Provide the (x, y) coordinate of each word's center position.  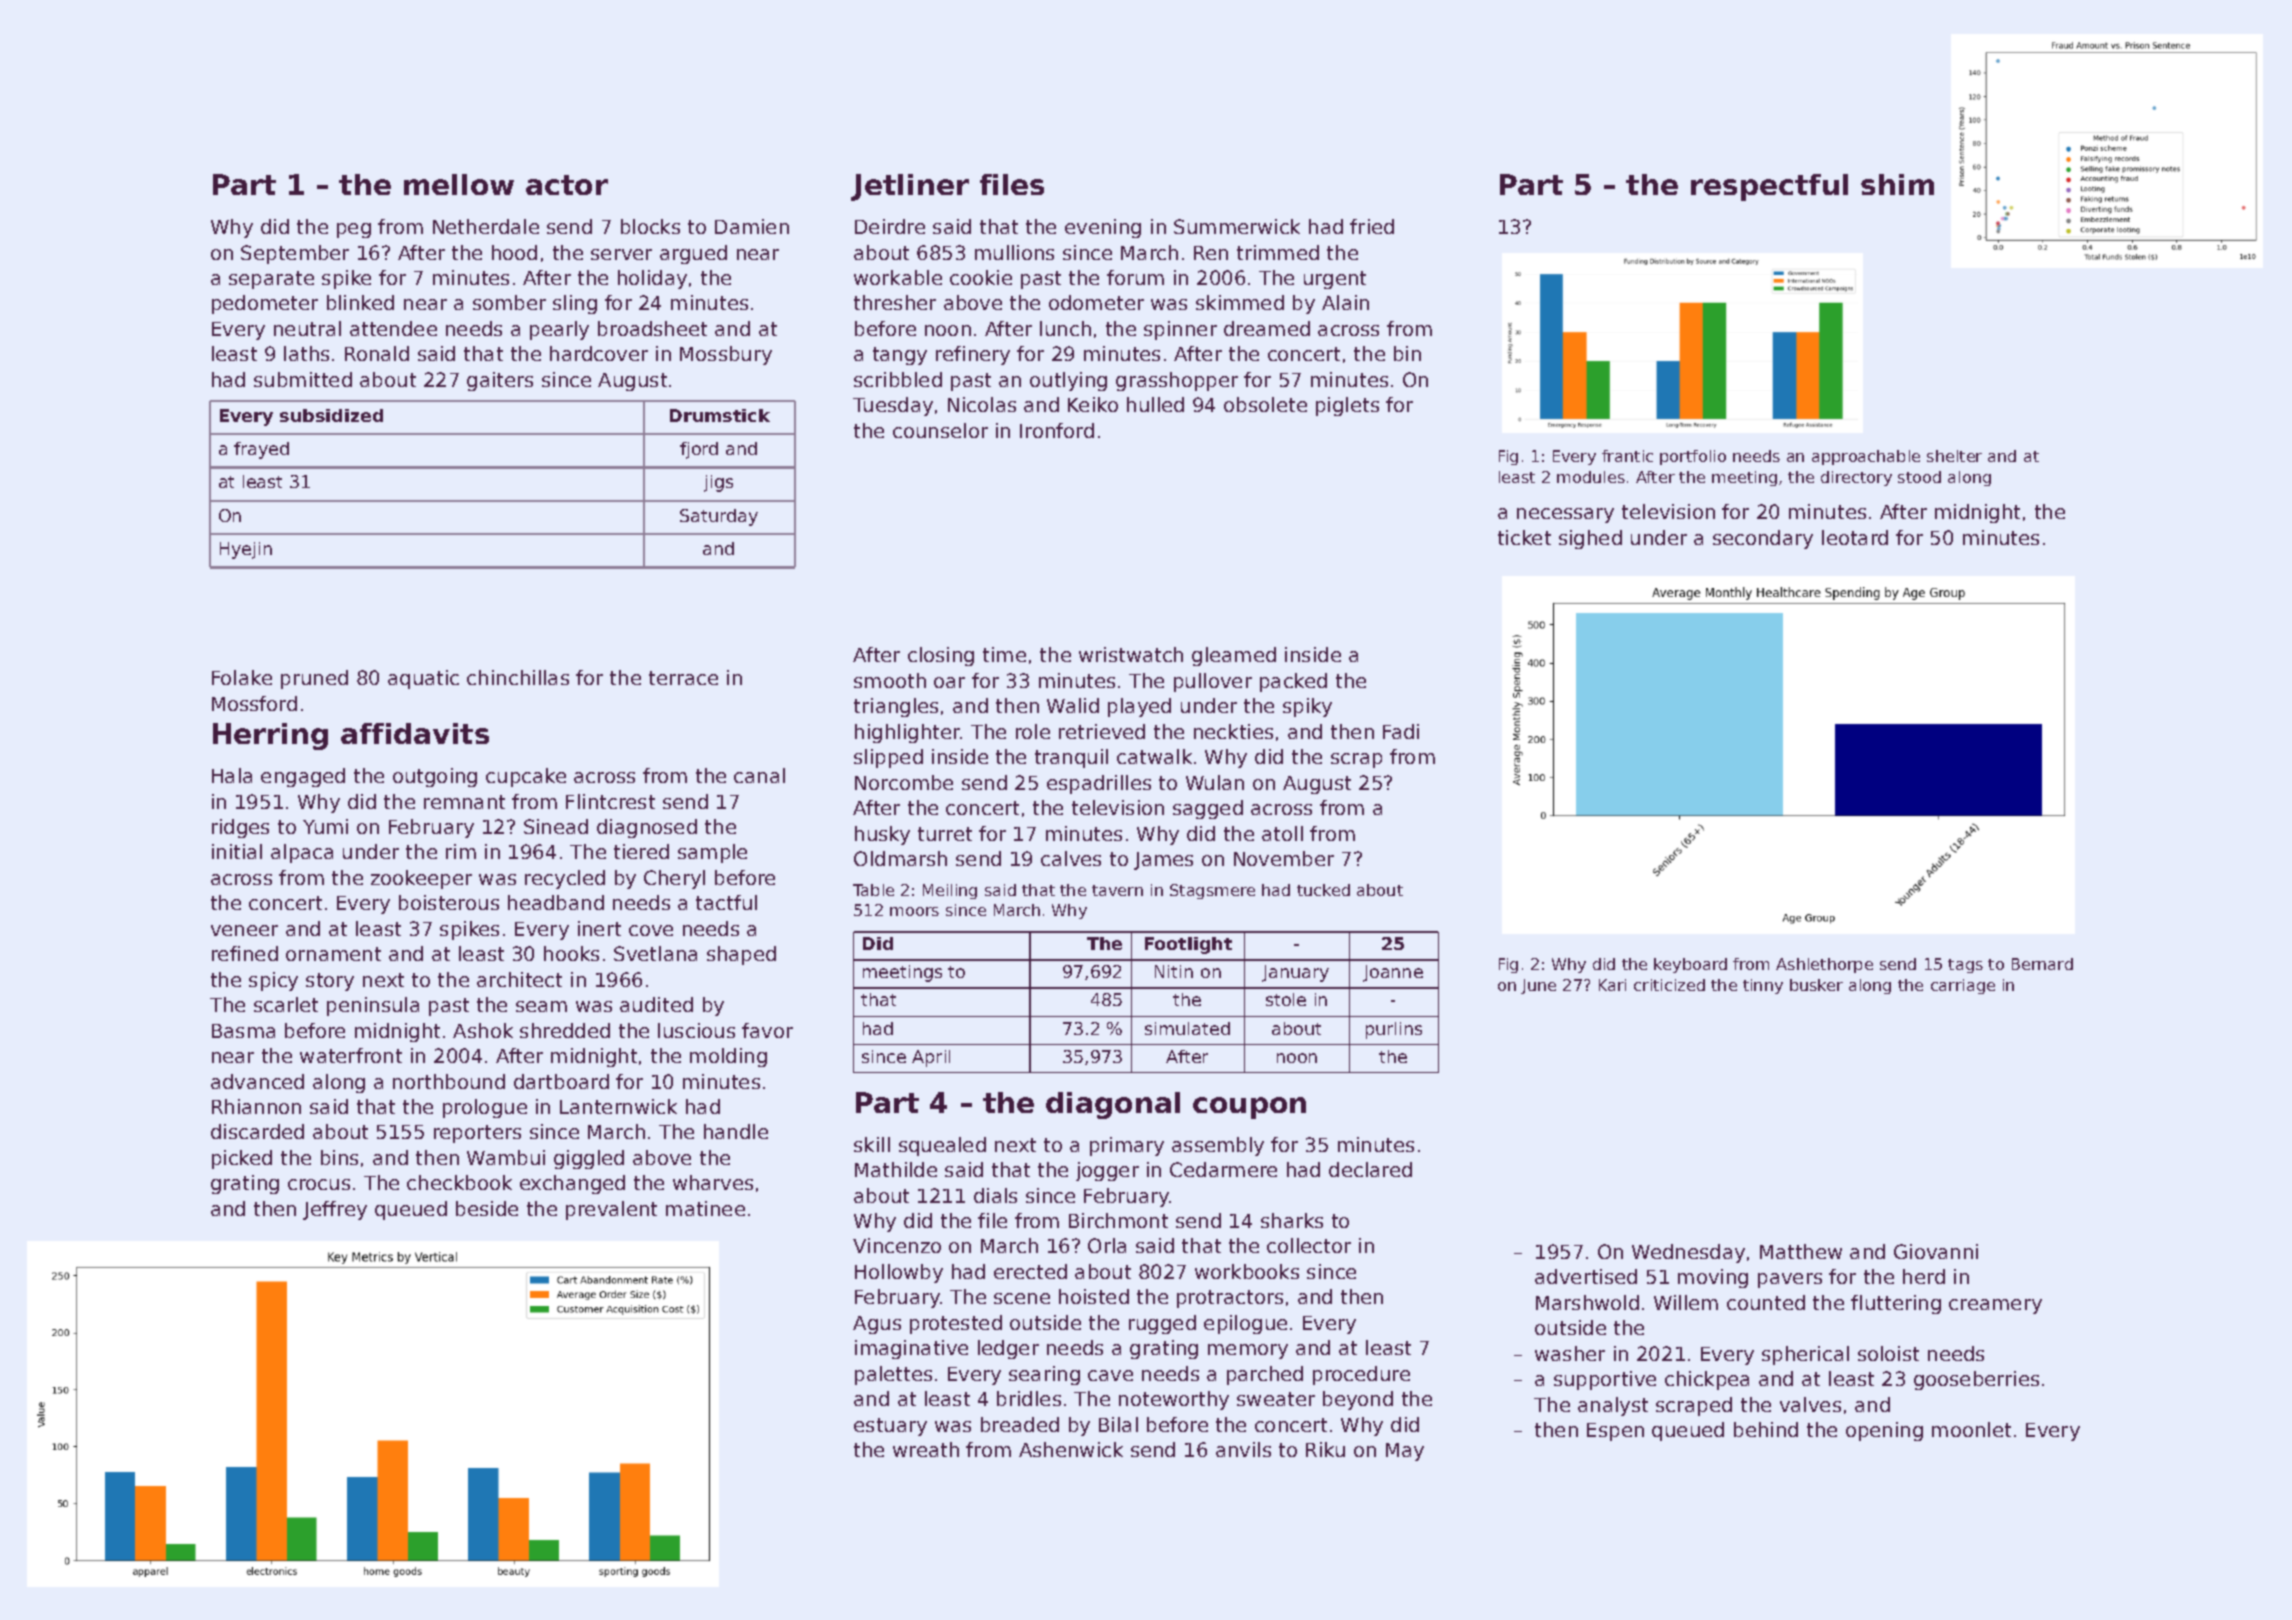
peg (354, 230)
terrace (683, 678)
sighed (1590, 539)
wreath (926, 1449)
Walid (1073, 705)
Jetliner (910, 187)
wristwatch (1131, 654)
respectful (1769, 187)
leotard (1855, 537)
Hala (232, 775)
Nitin (1174, 971)
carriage (1963, 986)
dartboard (561, 1081)
